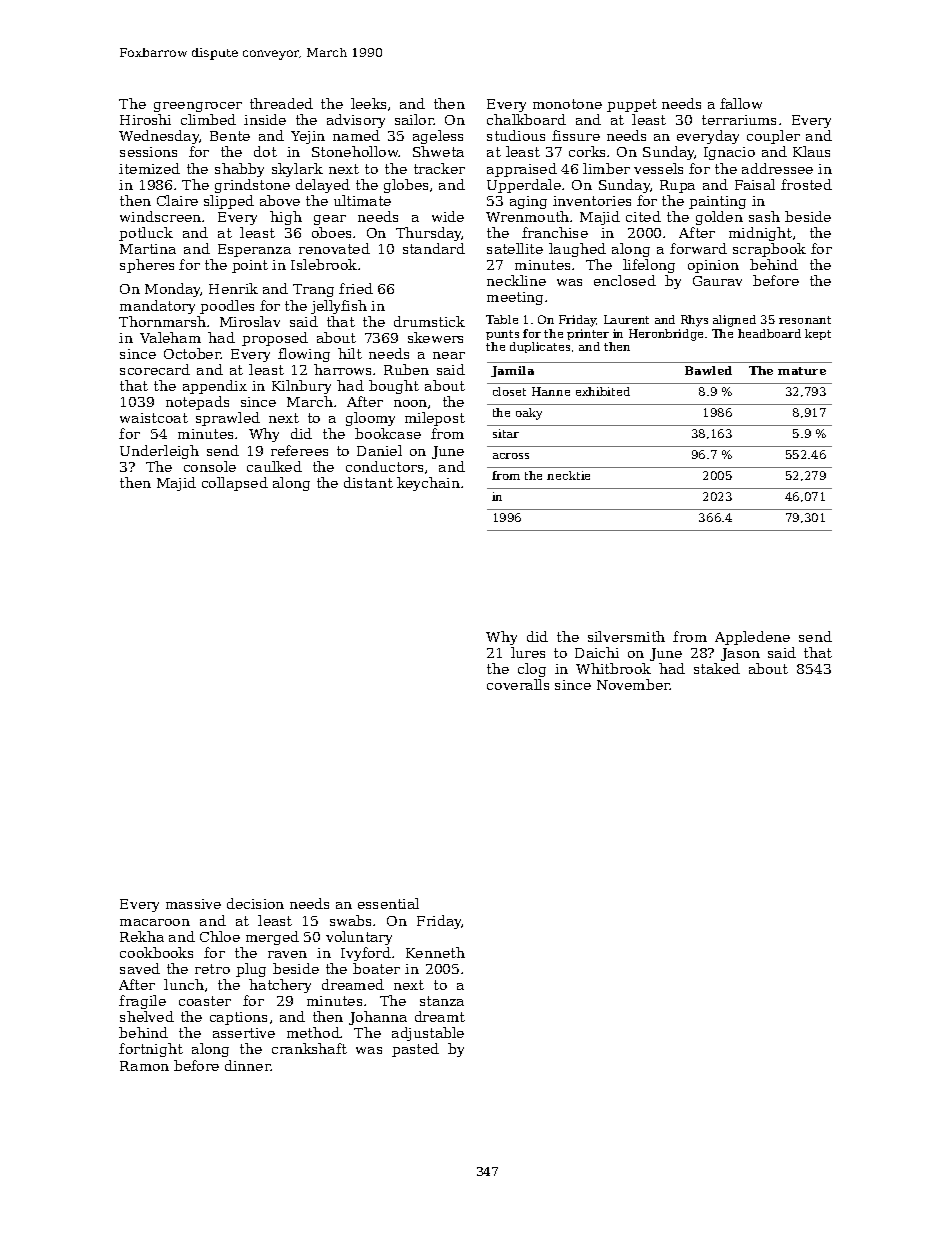 The width and height of the screenshot is (952, 1233). Describe the element at coordinates (235, 484) in the screenshot. I see `collapsed` at that location.
